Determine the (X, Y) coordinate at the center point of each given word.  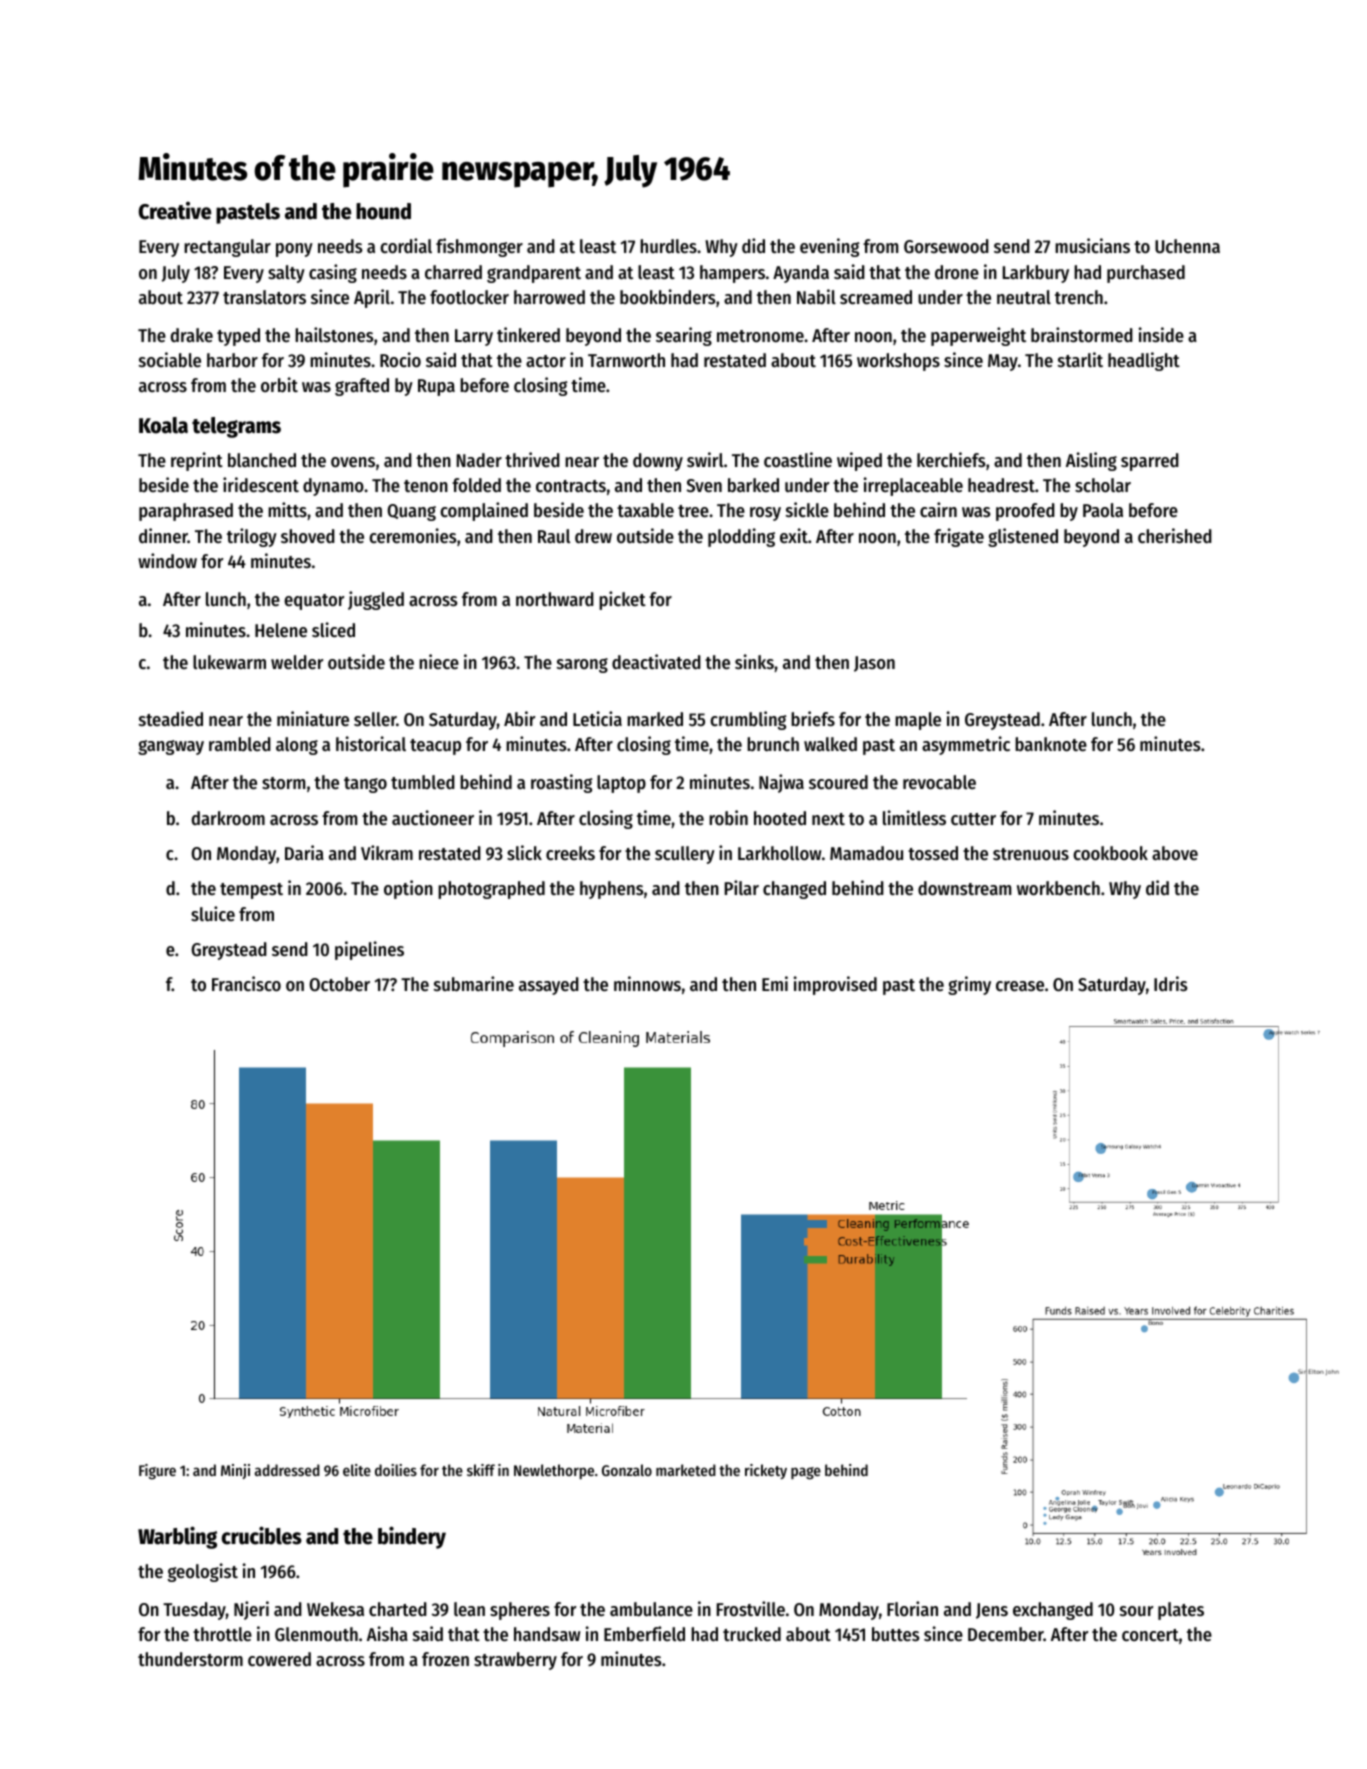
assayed (549, 986)
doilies (396, 1470)
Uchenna (1187, 246)
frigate (959, 537)
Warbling (177, 1537)
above (1175, 853)
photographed (491, 890)
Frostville (751, 1608)
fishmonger (479, 247)
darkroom (228, 818)
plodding (741, 537)
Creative (175, 211)
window (167, 560)
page (806, 1473)
